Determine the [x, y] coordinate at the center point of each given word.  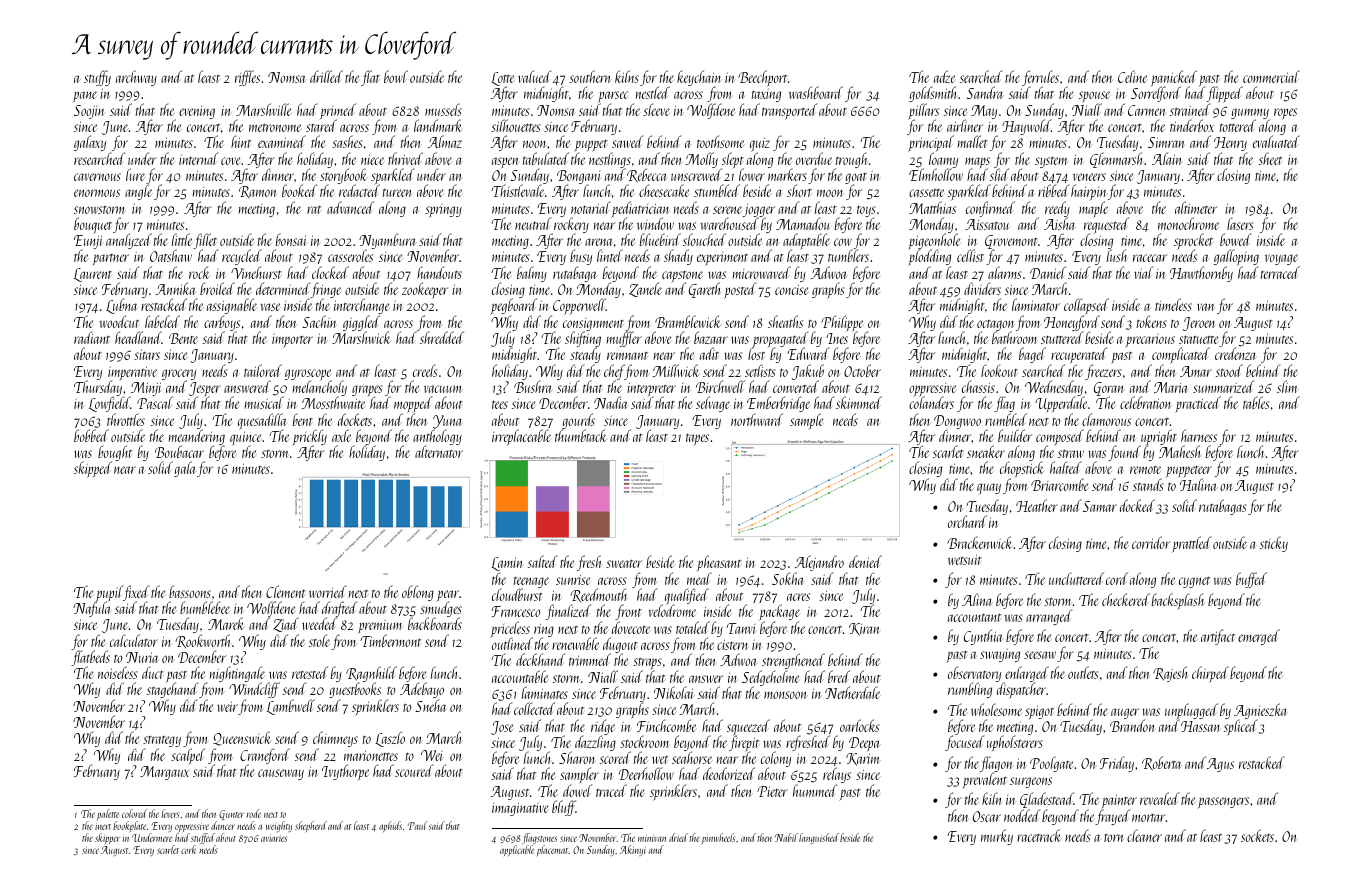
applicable [517, 850]
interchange [361, 306]
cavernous [97, 177]
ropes [1285, 114]
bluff [564, 808]
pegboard [513, 307]
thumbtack [581, 436]
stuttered [1062, 338]
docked [1137, 505]
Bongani [578, 177]
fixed [136, 593]
